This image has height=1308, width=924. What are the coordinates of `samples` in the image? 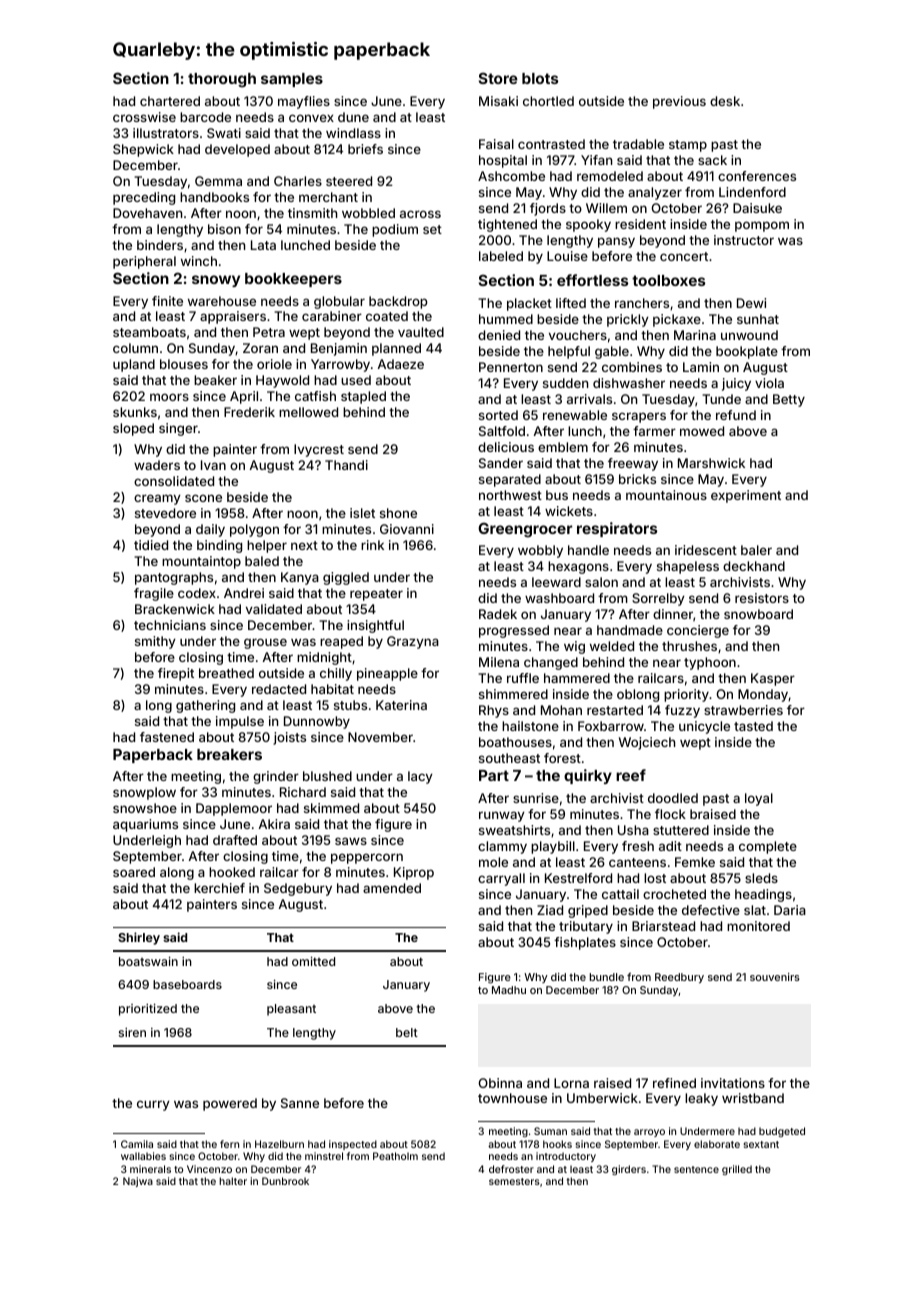 It's located at (292, 80).
